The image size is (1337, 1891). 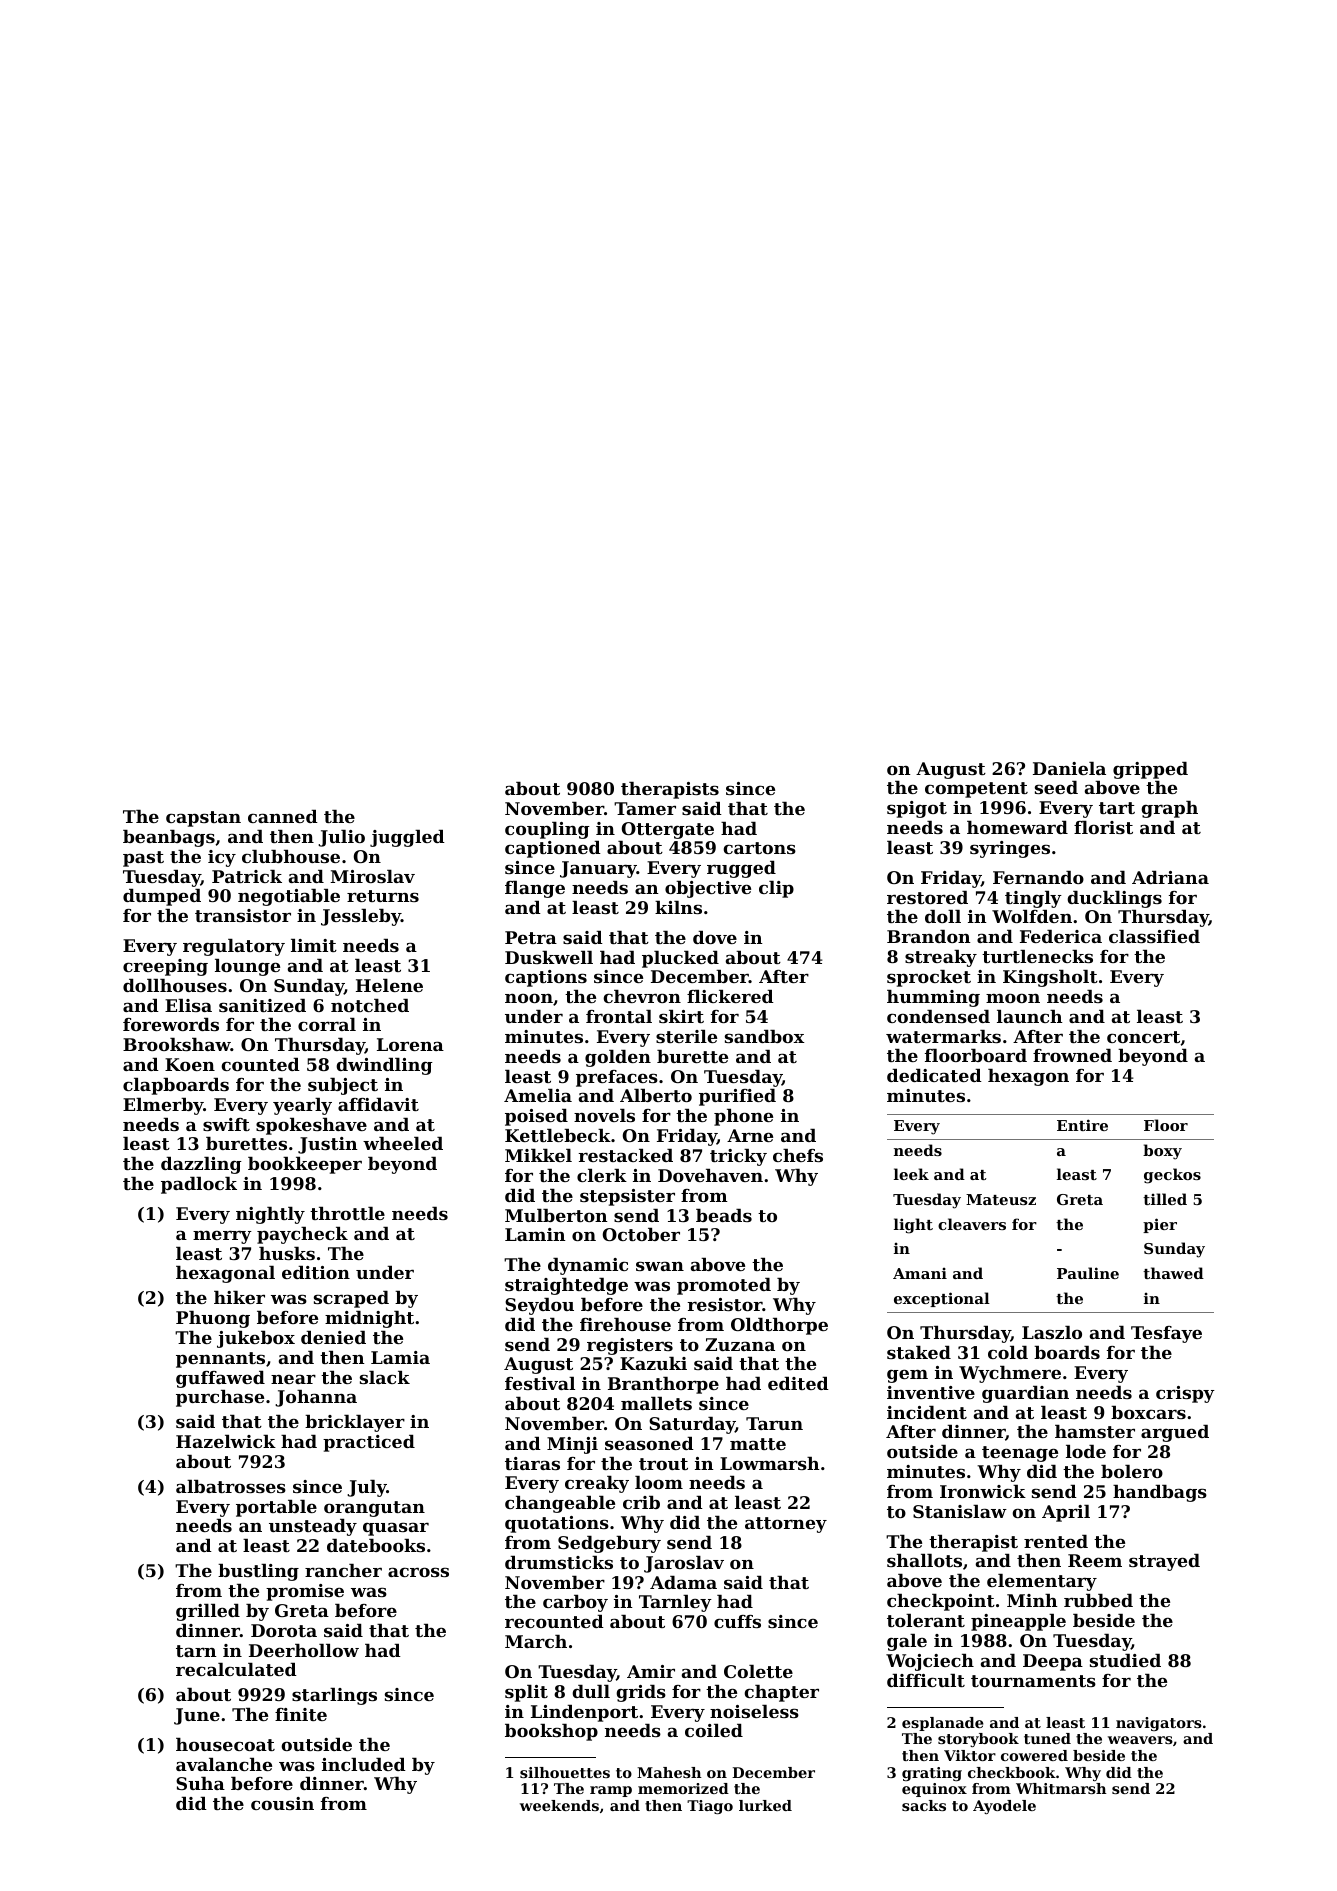 I want to click on Deerhollow, so click(x=304, y=1650).
